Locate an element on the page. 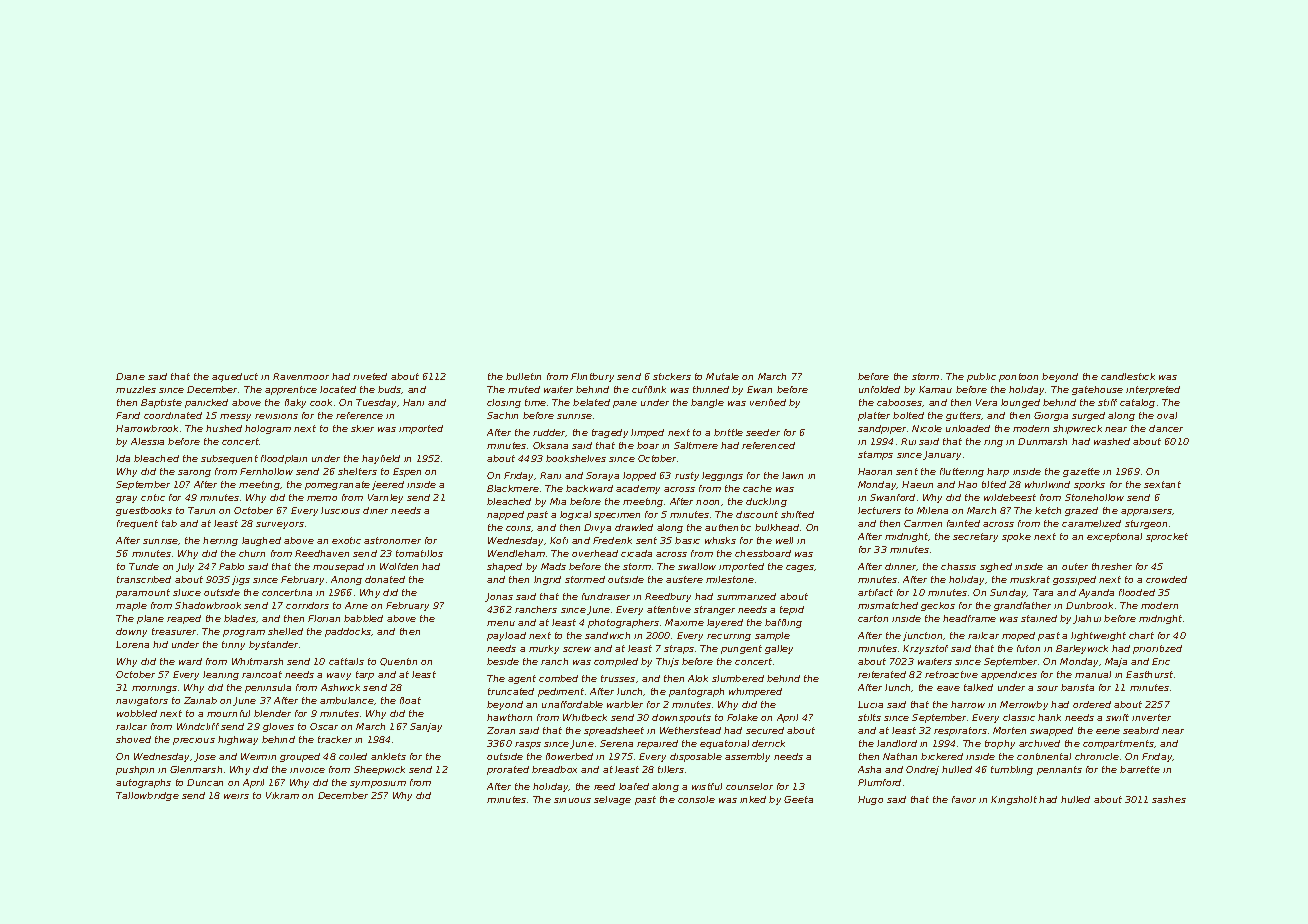  appraisers is located at coordinates (1146, 512).
